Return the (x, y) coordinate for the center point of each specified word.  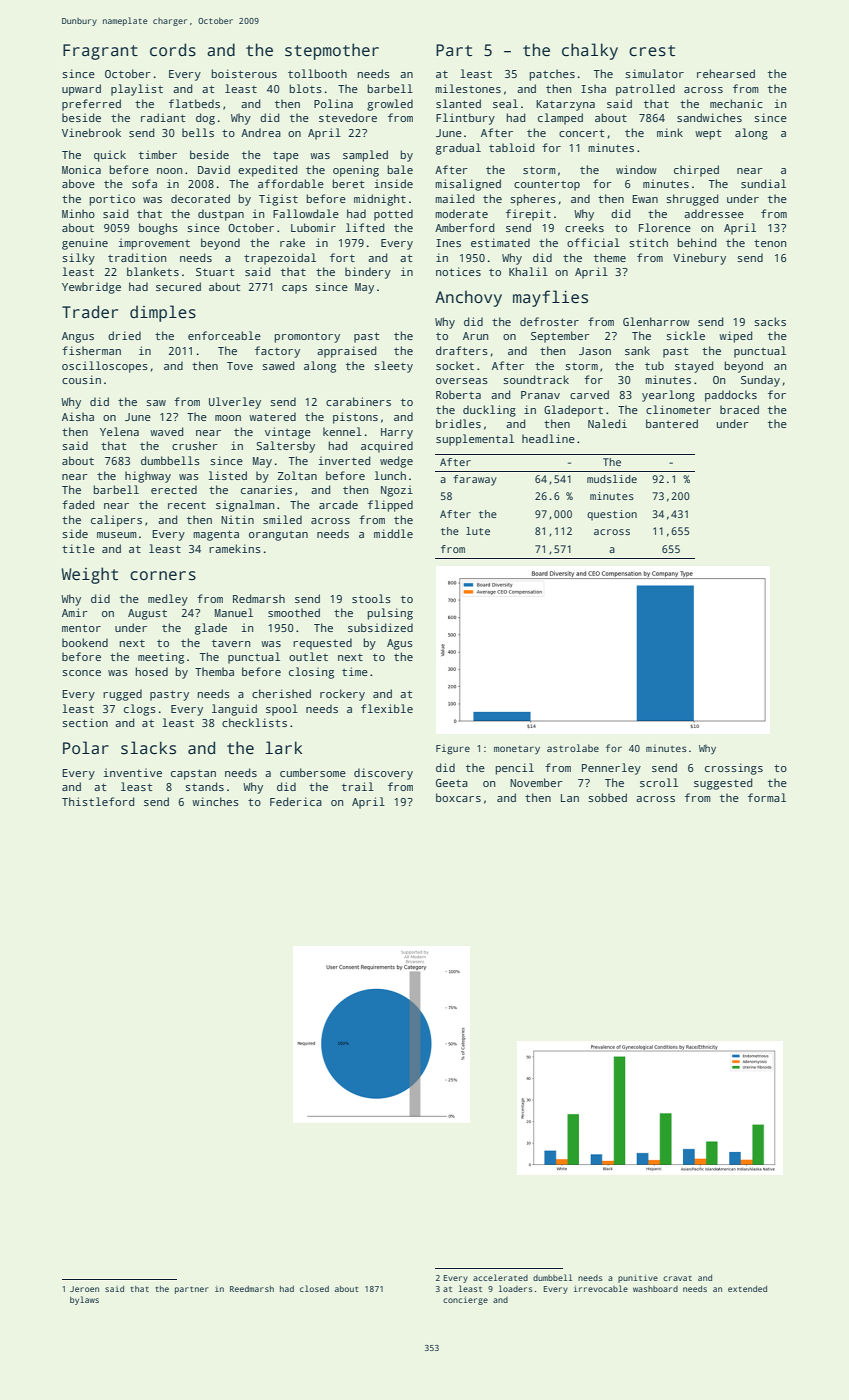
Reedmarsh (252, 1289)
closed (314, 1288)
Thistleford (98, 801)
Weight (89, 575)
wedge (396, 462)
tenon (770, 243)
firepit (528, 215)
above (78, 183)
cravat (677, 1278)
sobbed (607, 797)
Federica (296, 801)
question (612, 515)
